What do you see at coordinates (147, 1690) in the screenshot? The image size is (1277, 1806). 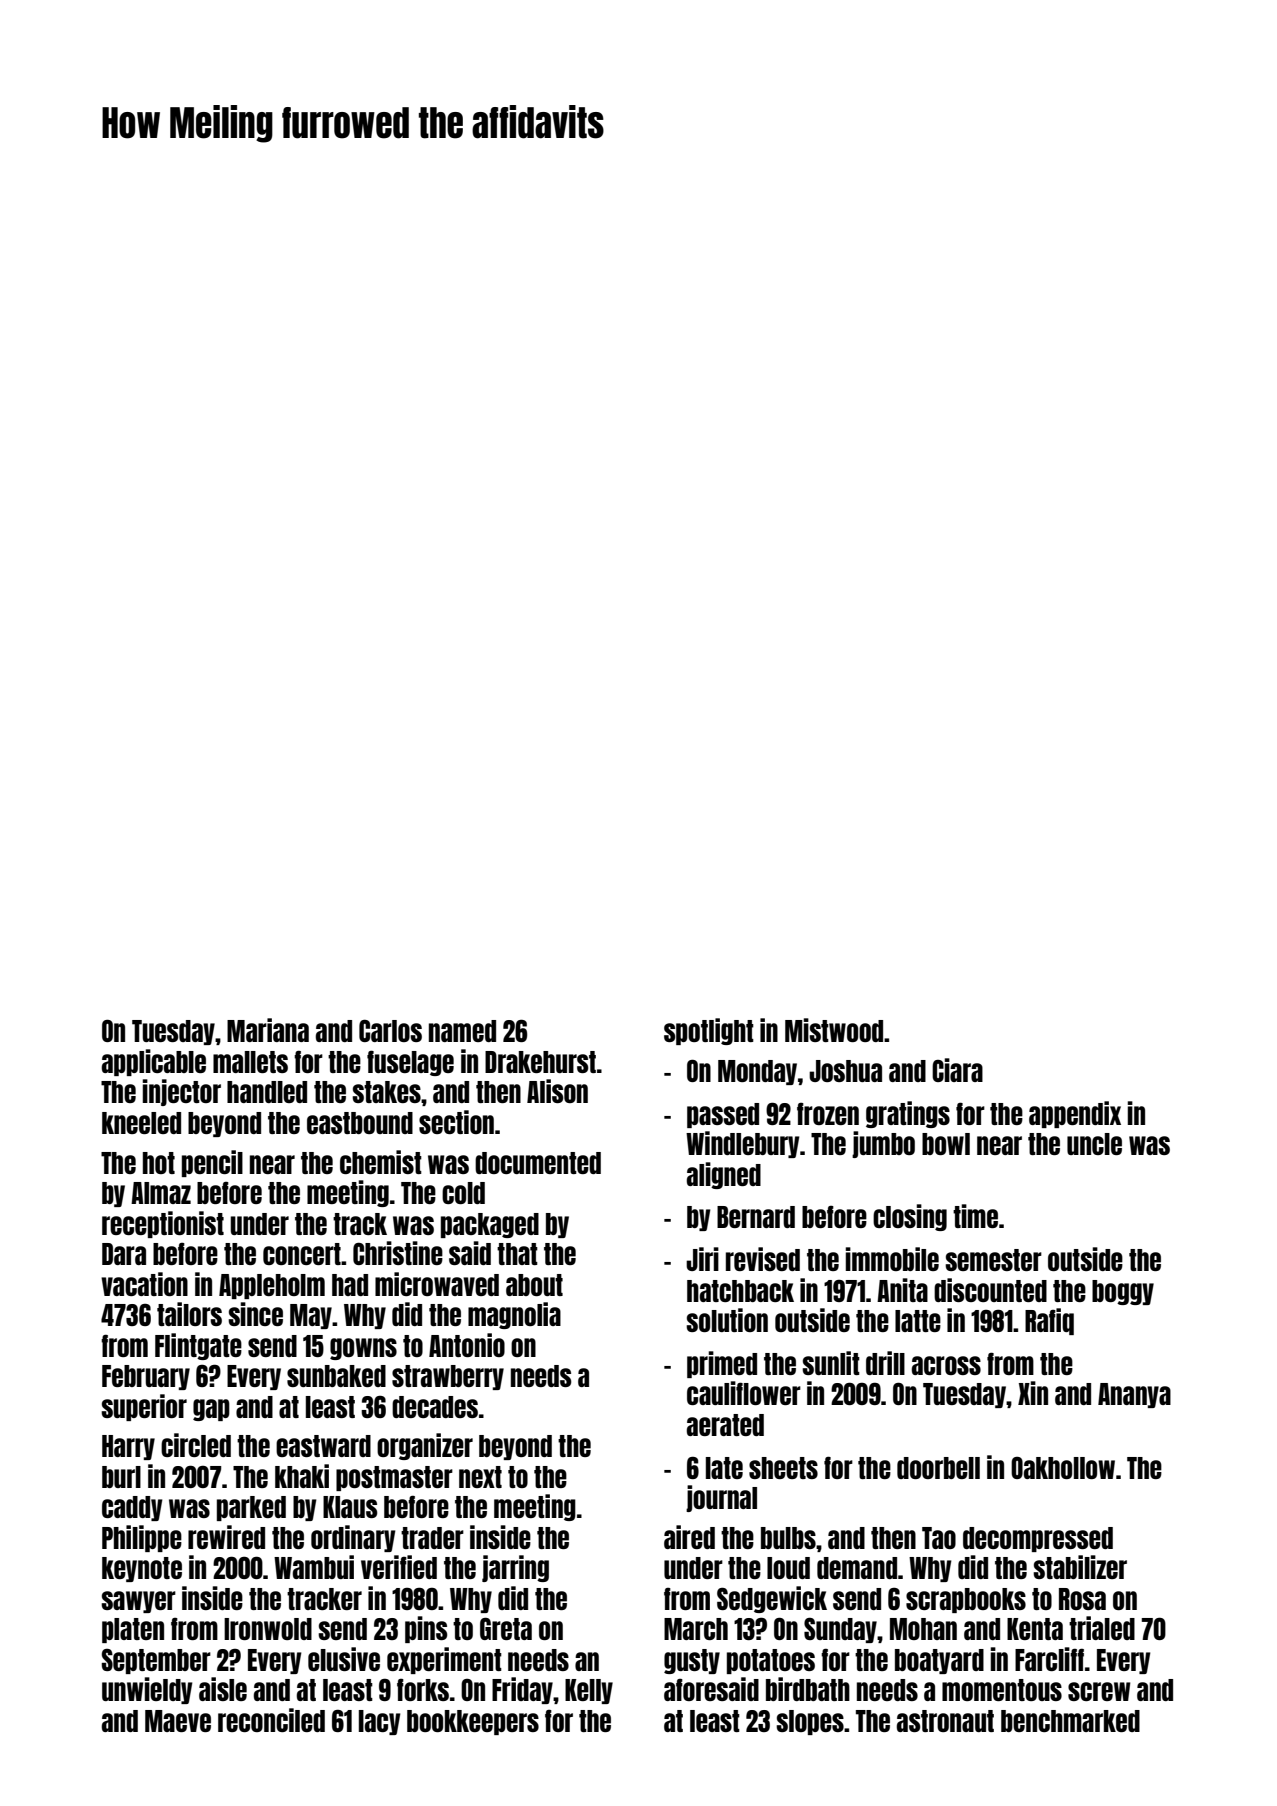 I see `unwieldy` at bounding box center [147, 1690].
